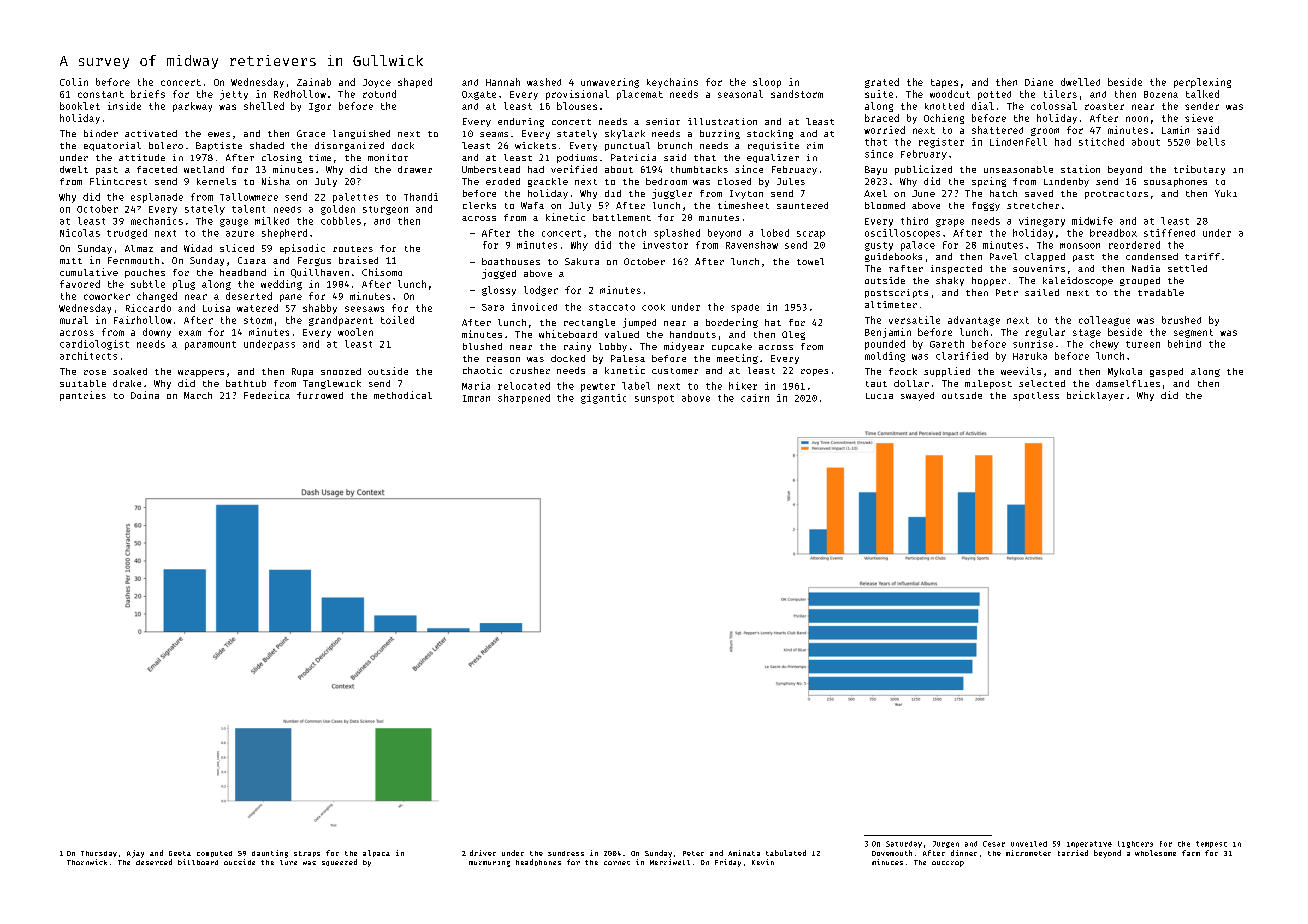  Describe the element at coordinates (341, 371) in the screenshot. I see `snoozed` at that location.
